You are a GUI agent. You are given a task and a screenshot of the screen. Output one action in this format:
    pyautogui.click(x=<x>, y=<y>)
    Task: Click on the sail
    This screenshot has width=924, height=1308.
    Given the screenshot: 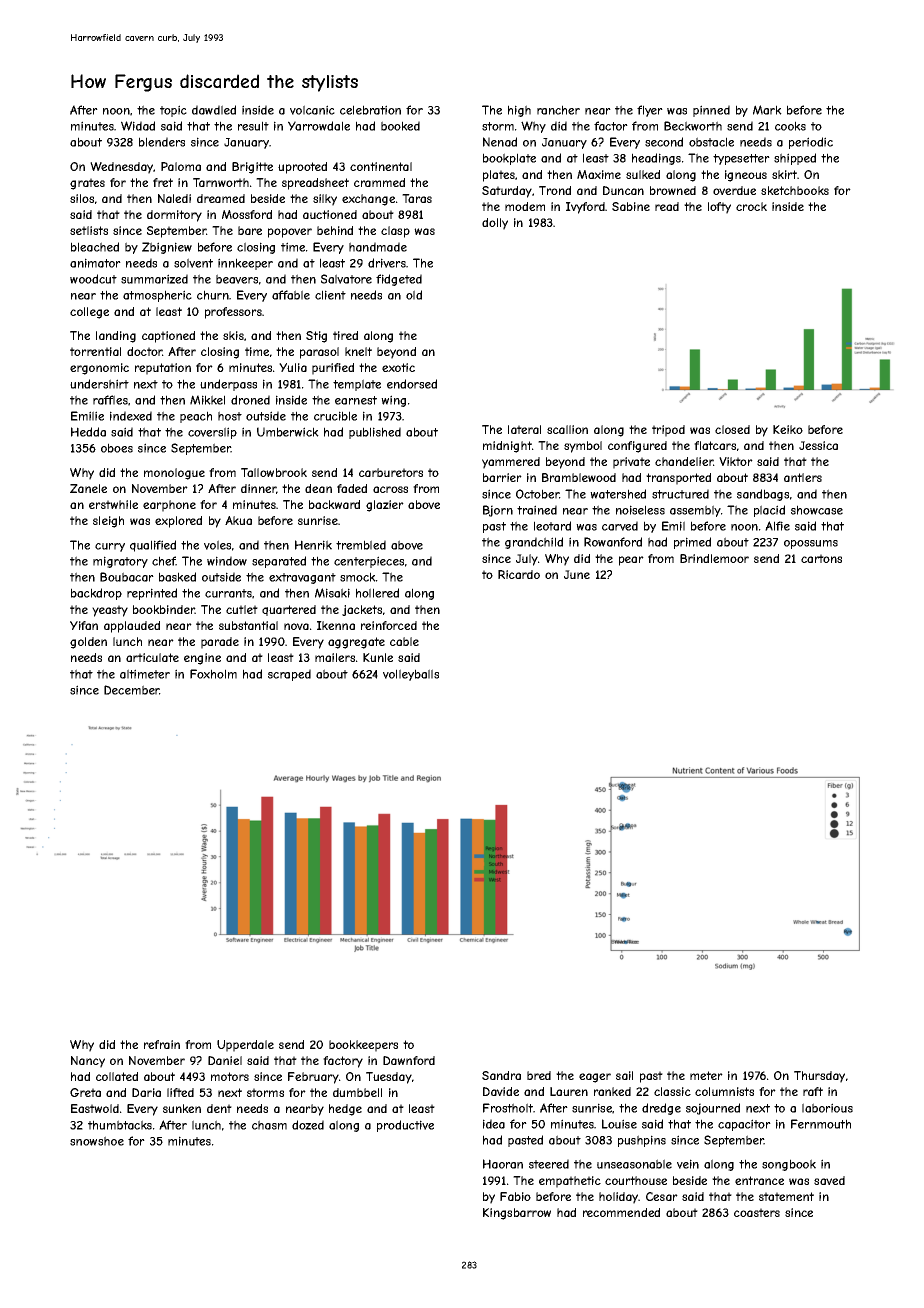 What is the action you would take?
    pyautogui.click(x=624, y=1075)
